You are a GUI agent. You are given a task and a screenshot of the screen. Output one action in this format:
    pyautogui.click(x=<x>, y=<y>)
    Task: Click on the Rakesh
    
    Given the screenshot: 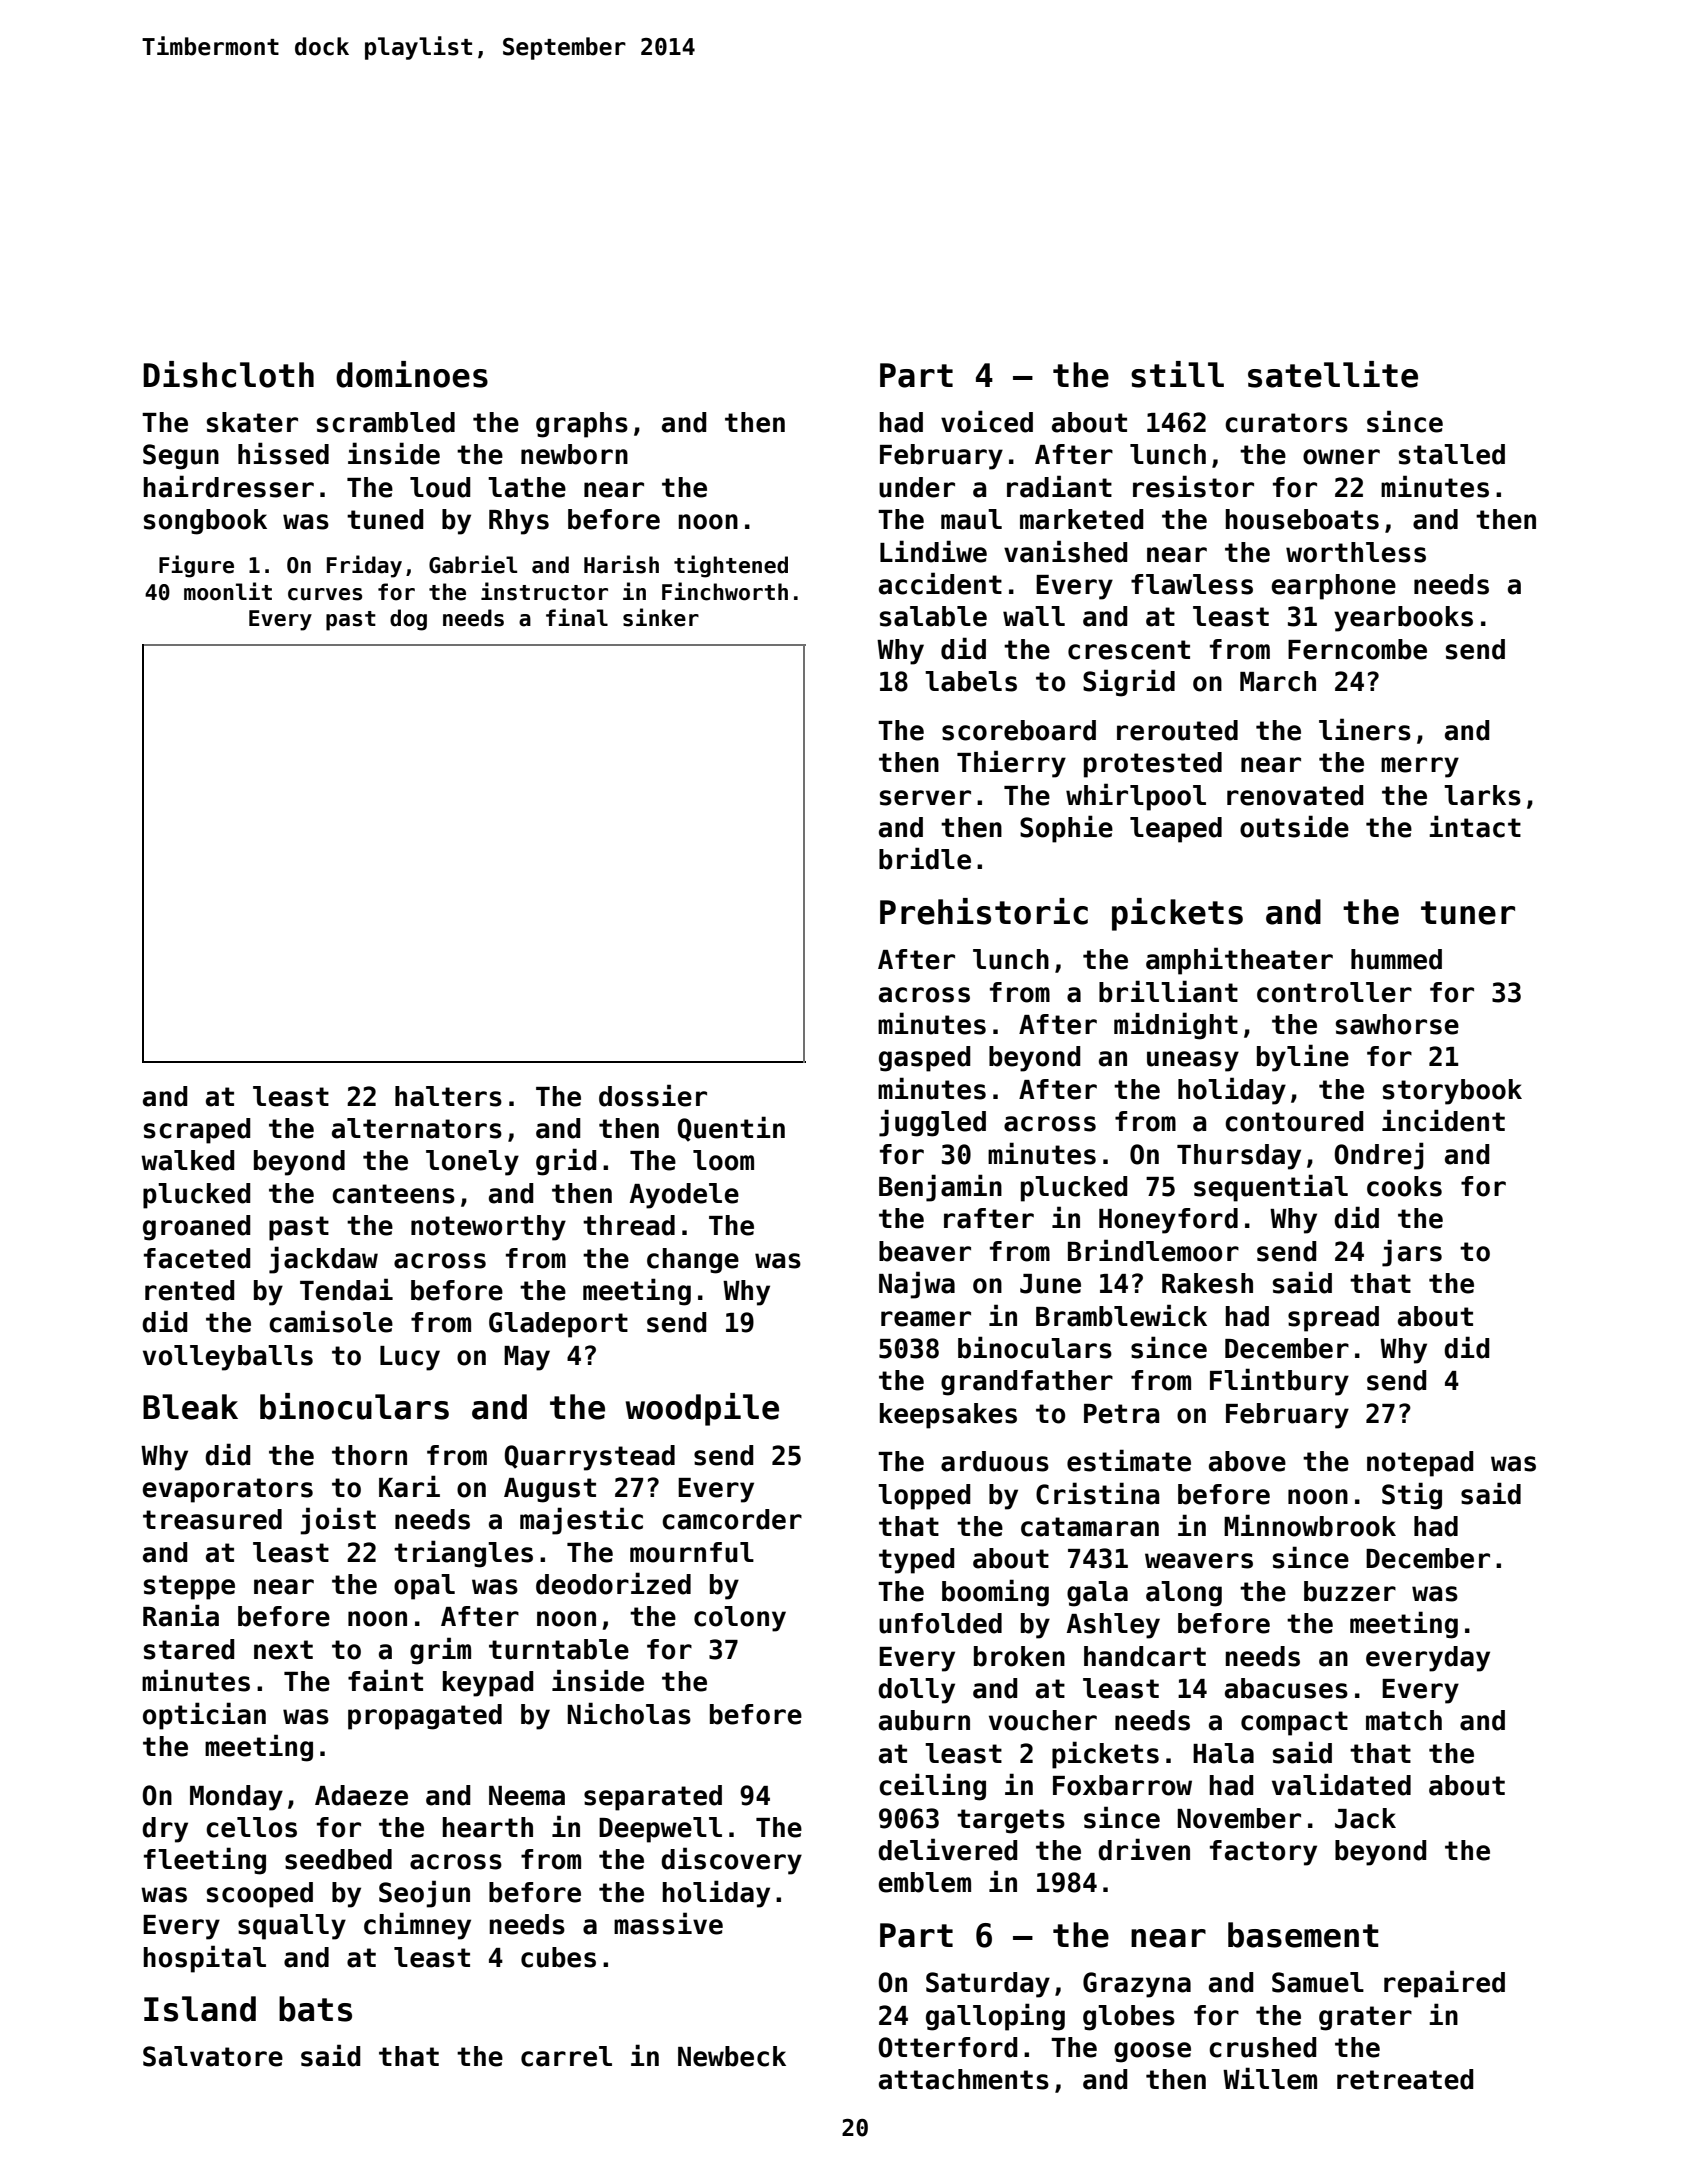 What is the action you would take?
    pyautogui.click(x=1207, y=1283)
